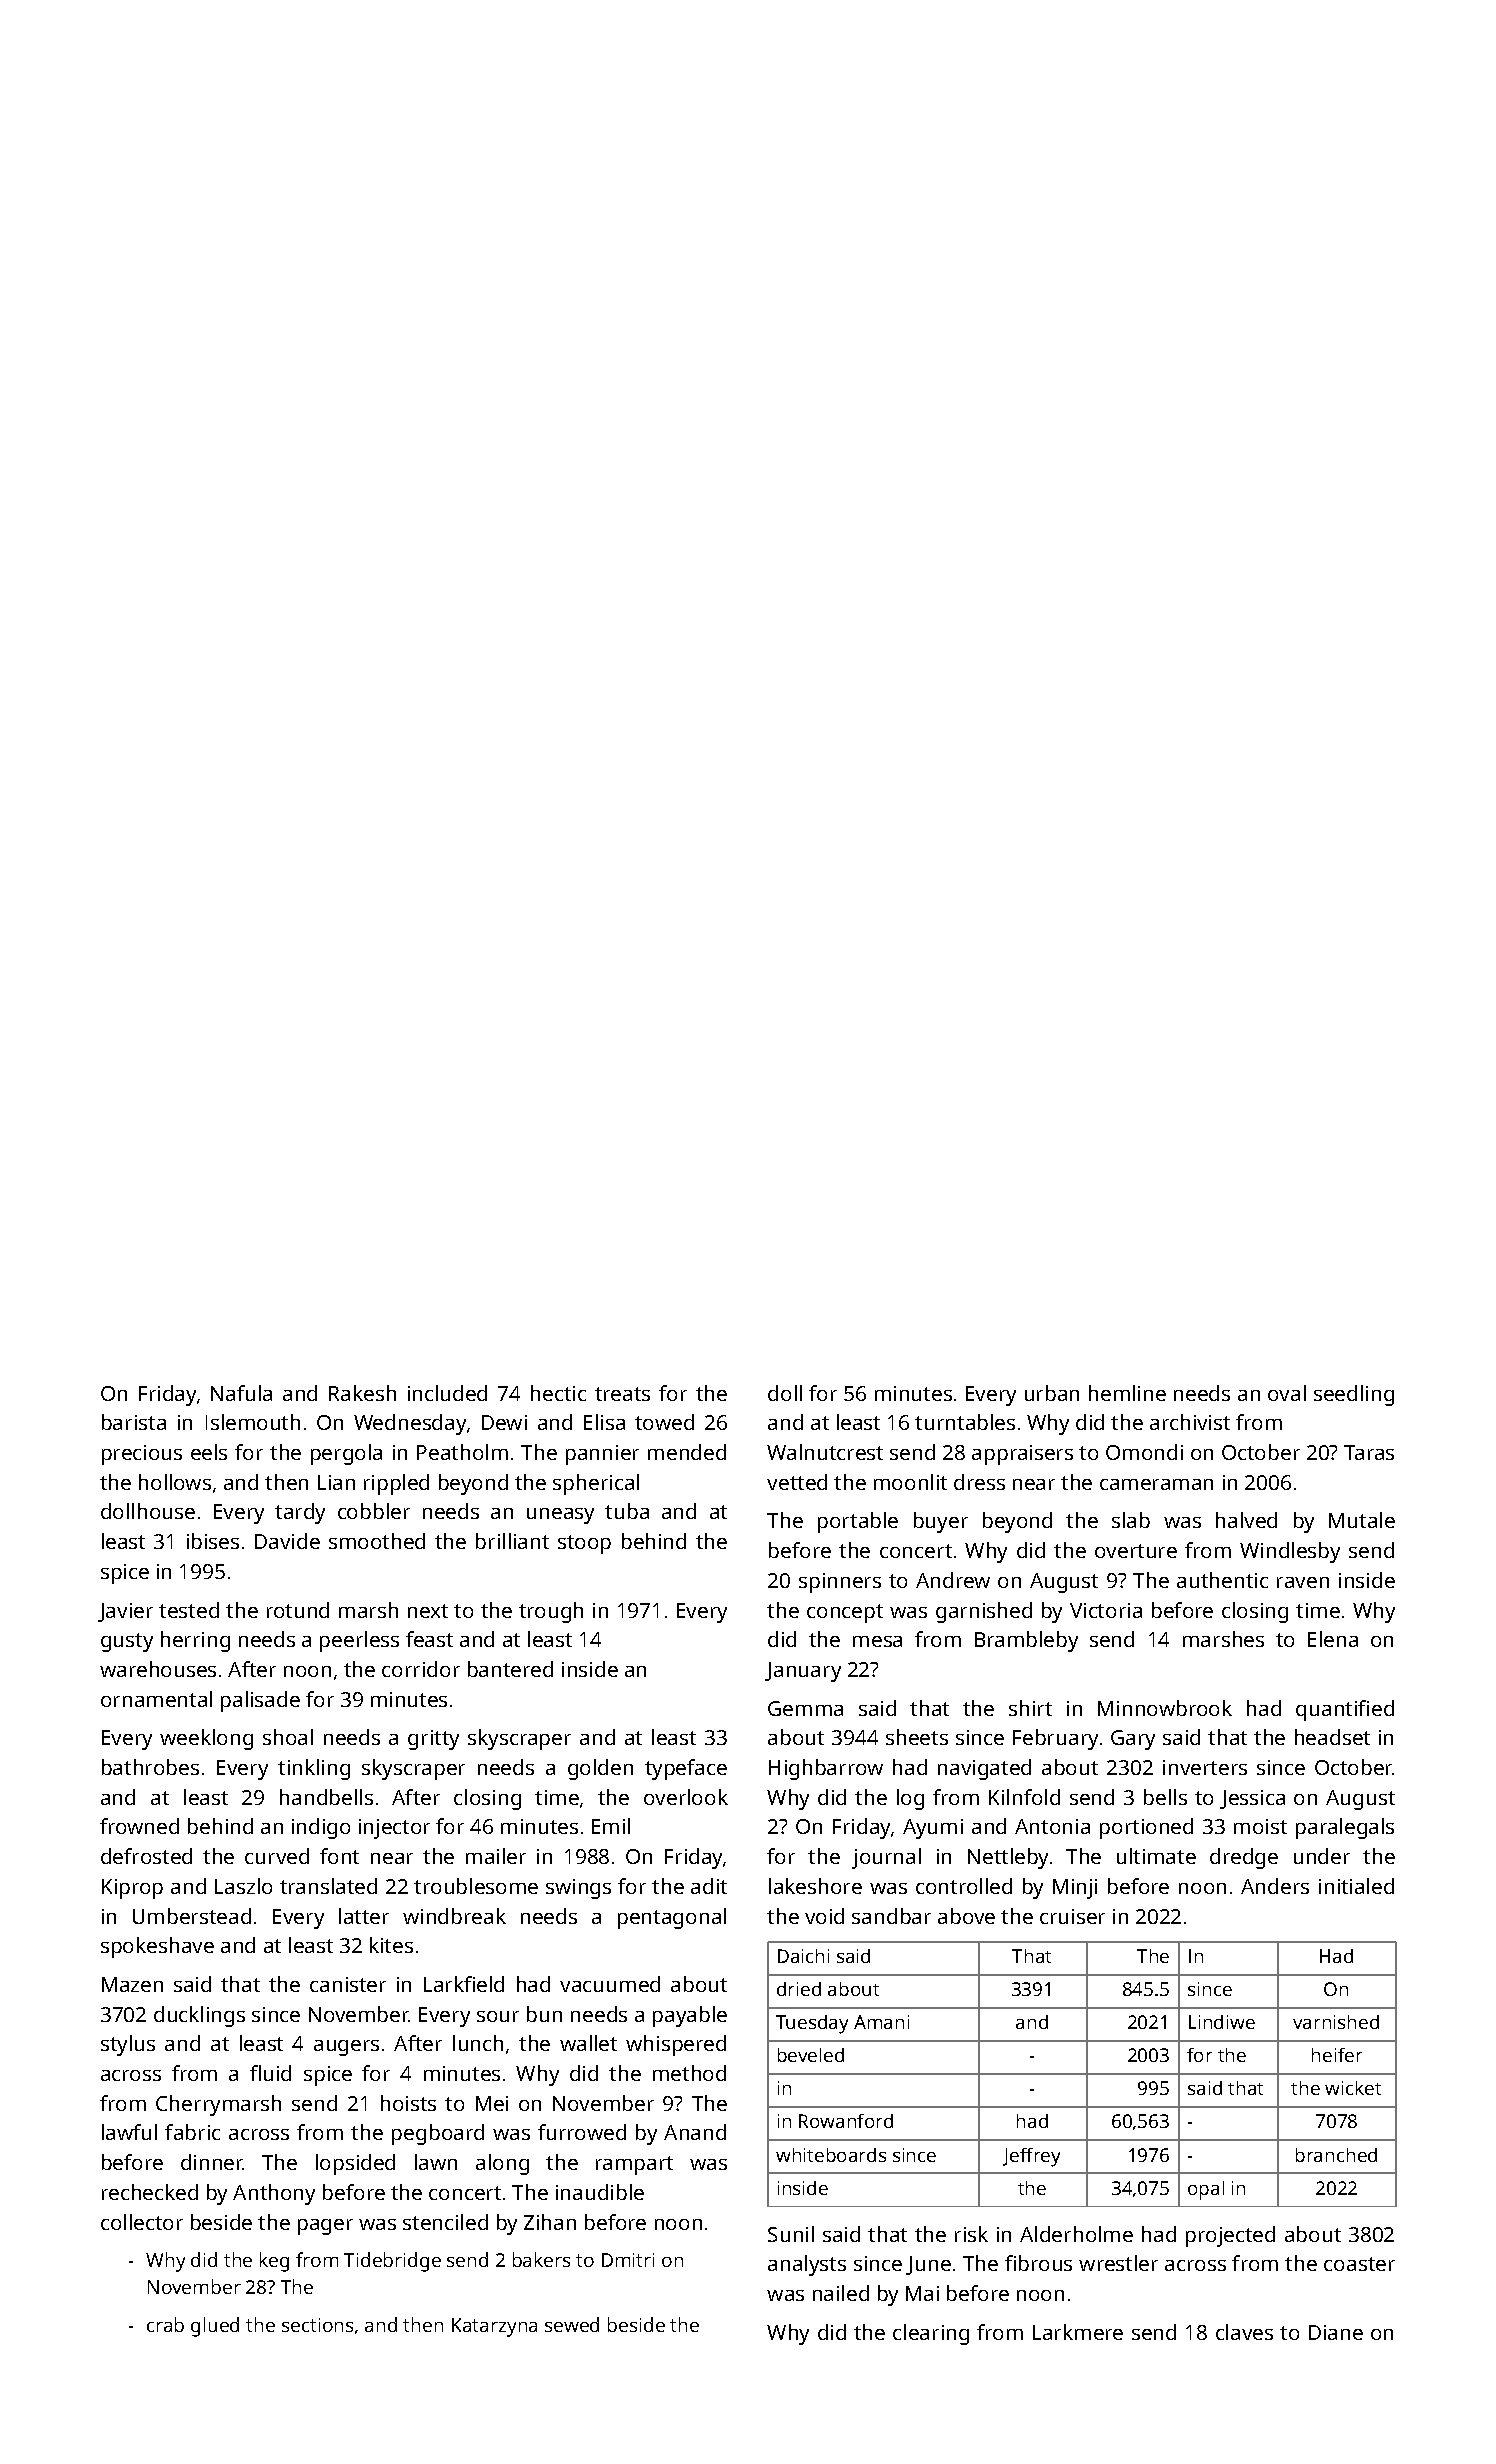 The height and width of the screenshot is (2464, 1496). I want to click on gritty, so click(433, 1740).
